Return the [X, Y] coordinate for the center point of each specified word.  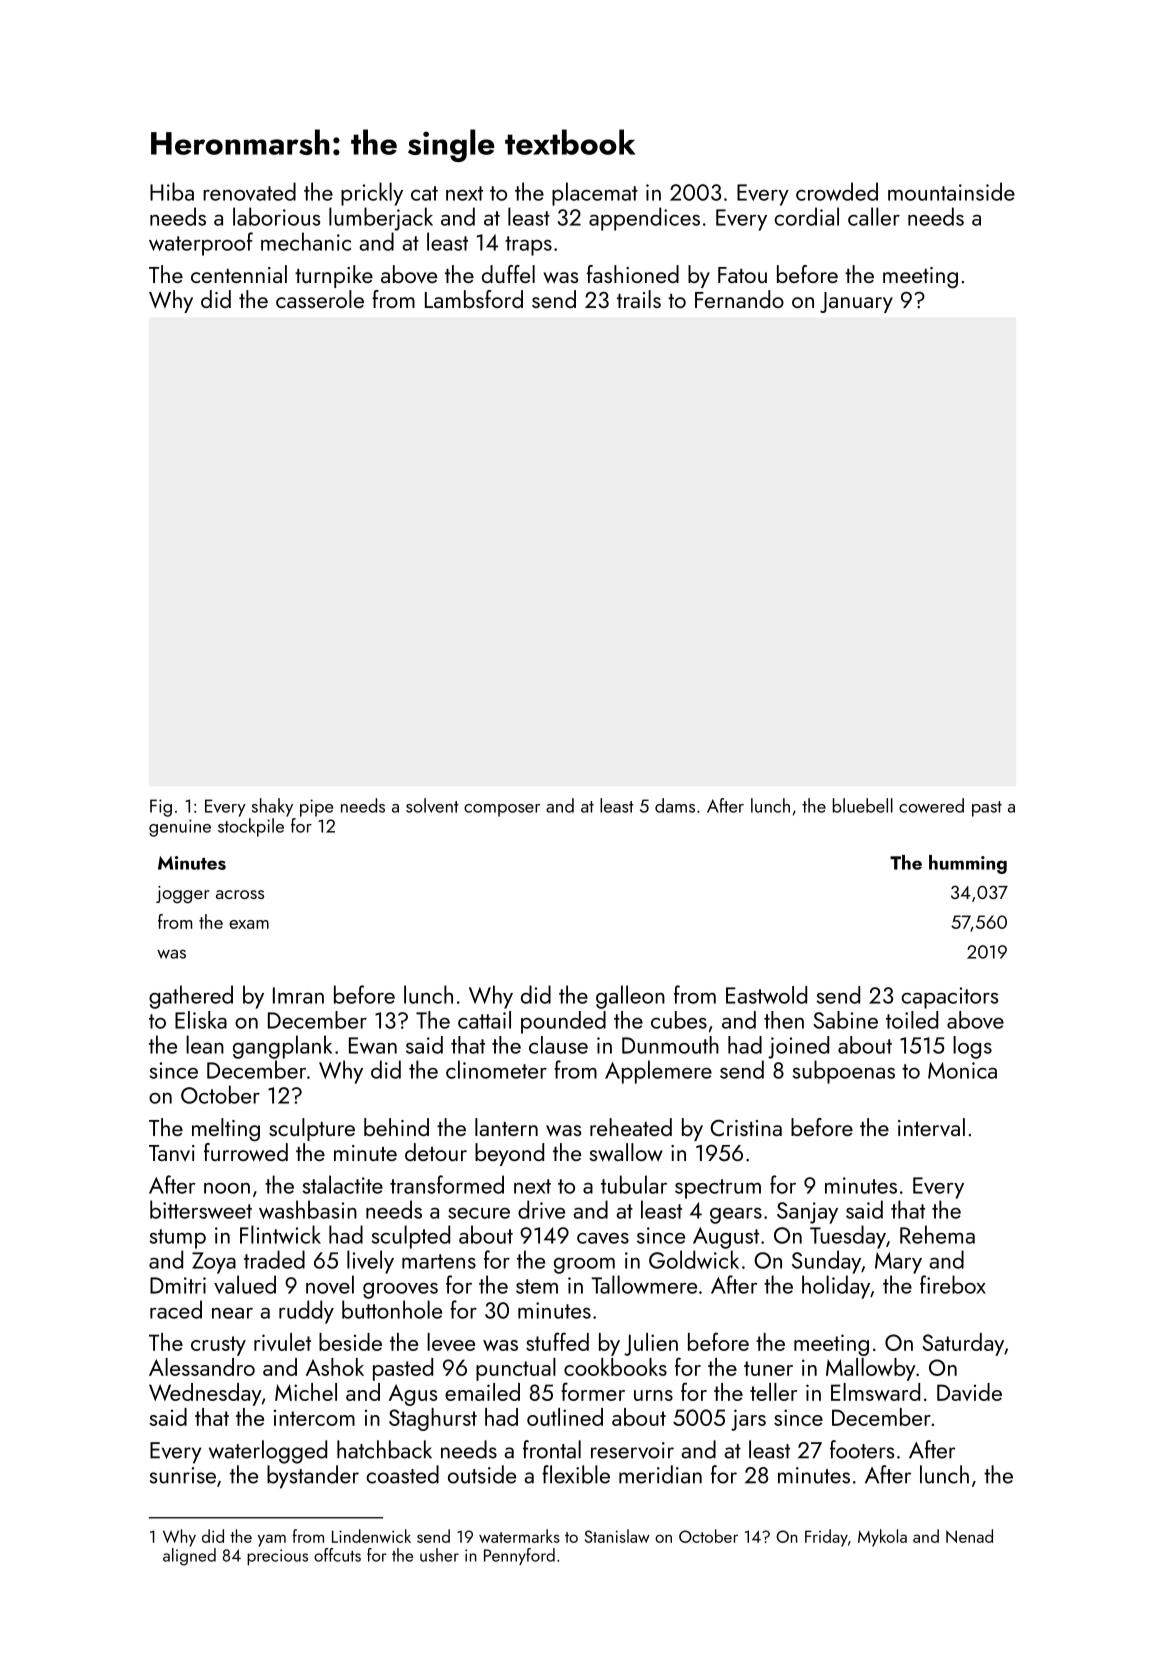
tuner [768, 1368]
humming [968, 864]
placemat [595, 194]
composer [502, 810]
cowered [931, 805]
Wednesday [205, 1394]
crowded [837, 191]
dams [675, 805]
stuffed [557, 1341]
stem [537, 1286]
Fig [161, 808]
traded [274, 1259]
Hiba [172, 191]
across [240, 894]
